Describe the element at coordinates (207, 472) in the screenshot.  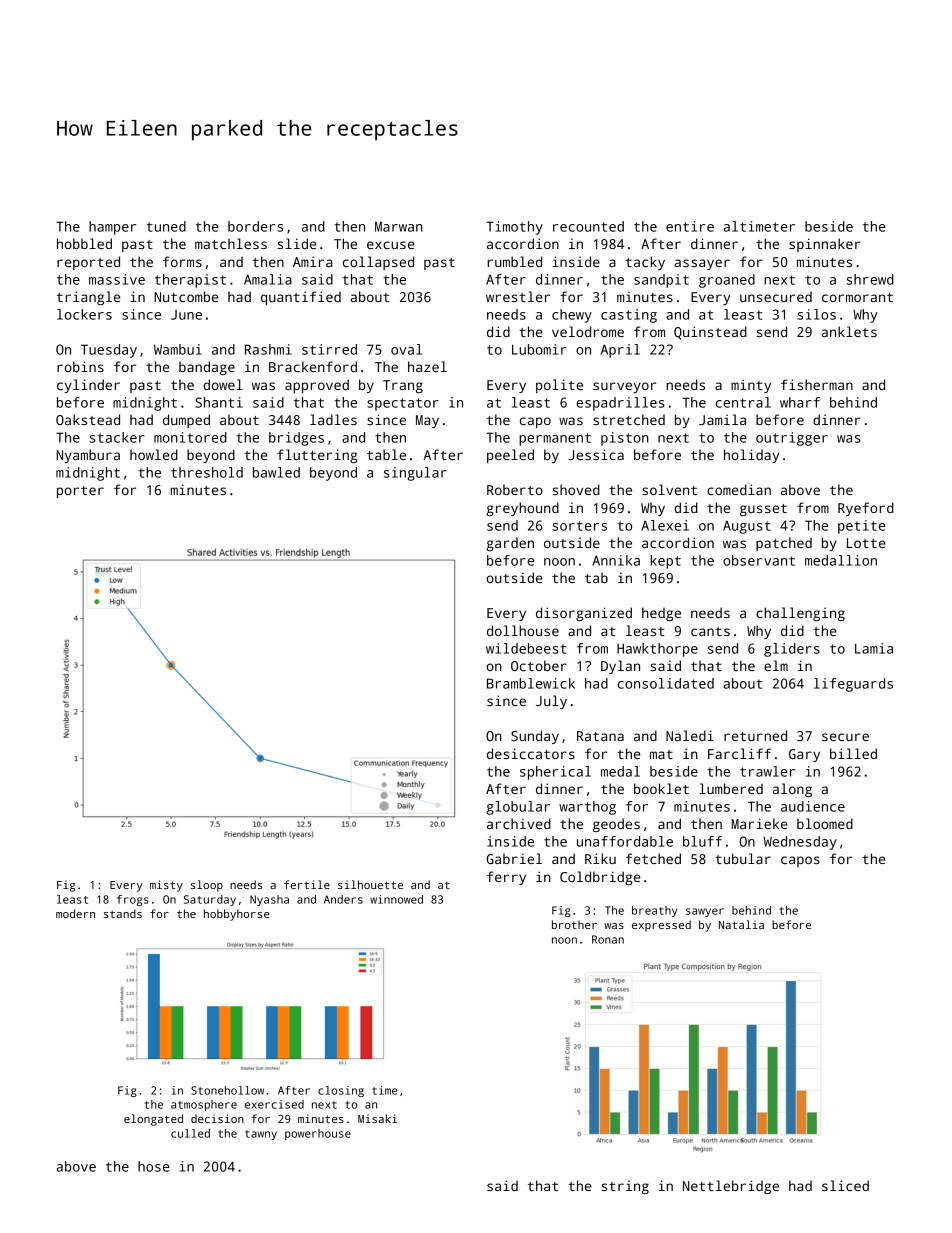
I see `threshold` at that location.
